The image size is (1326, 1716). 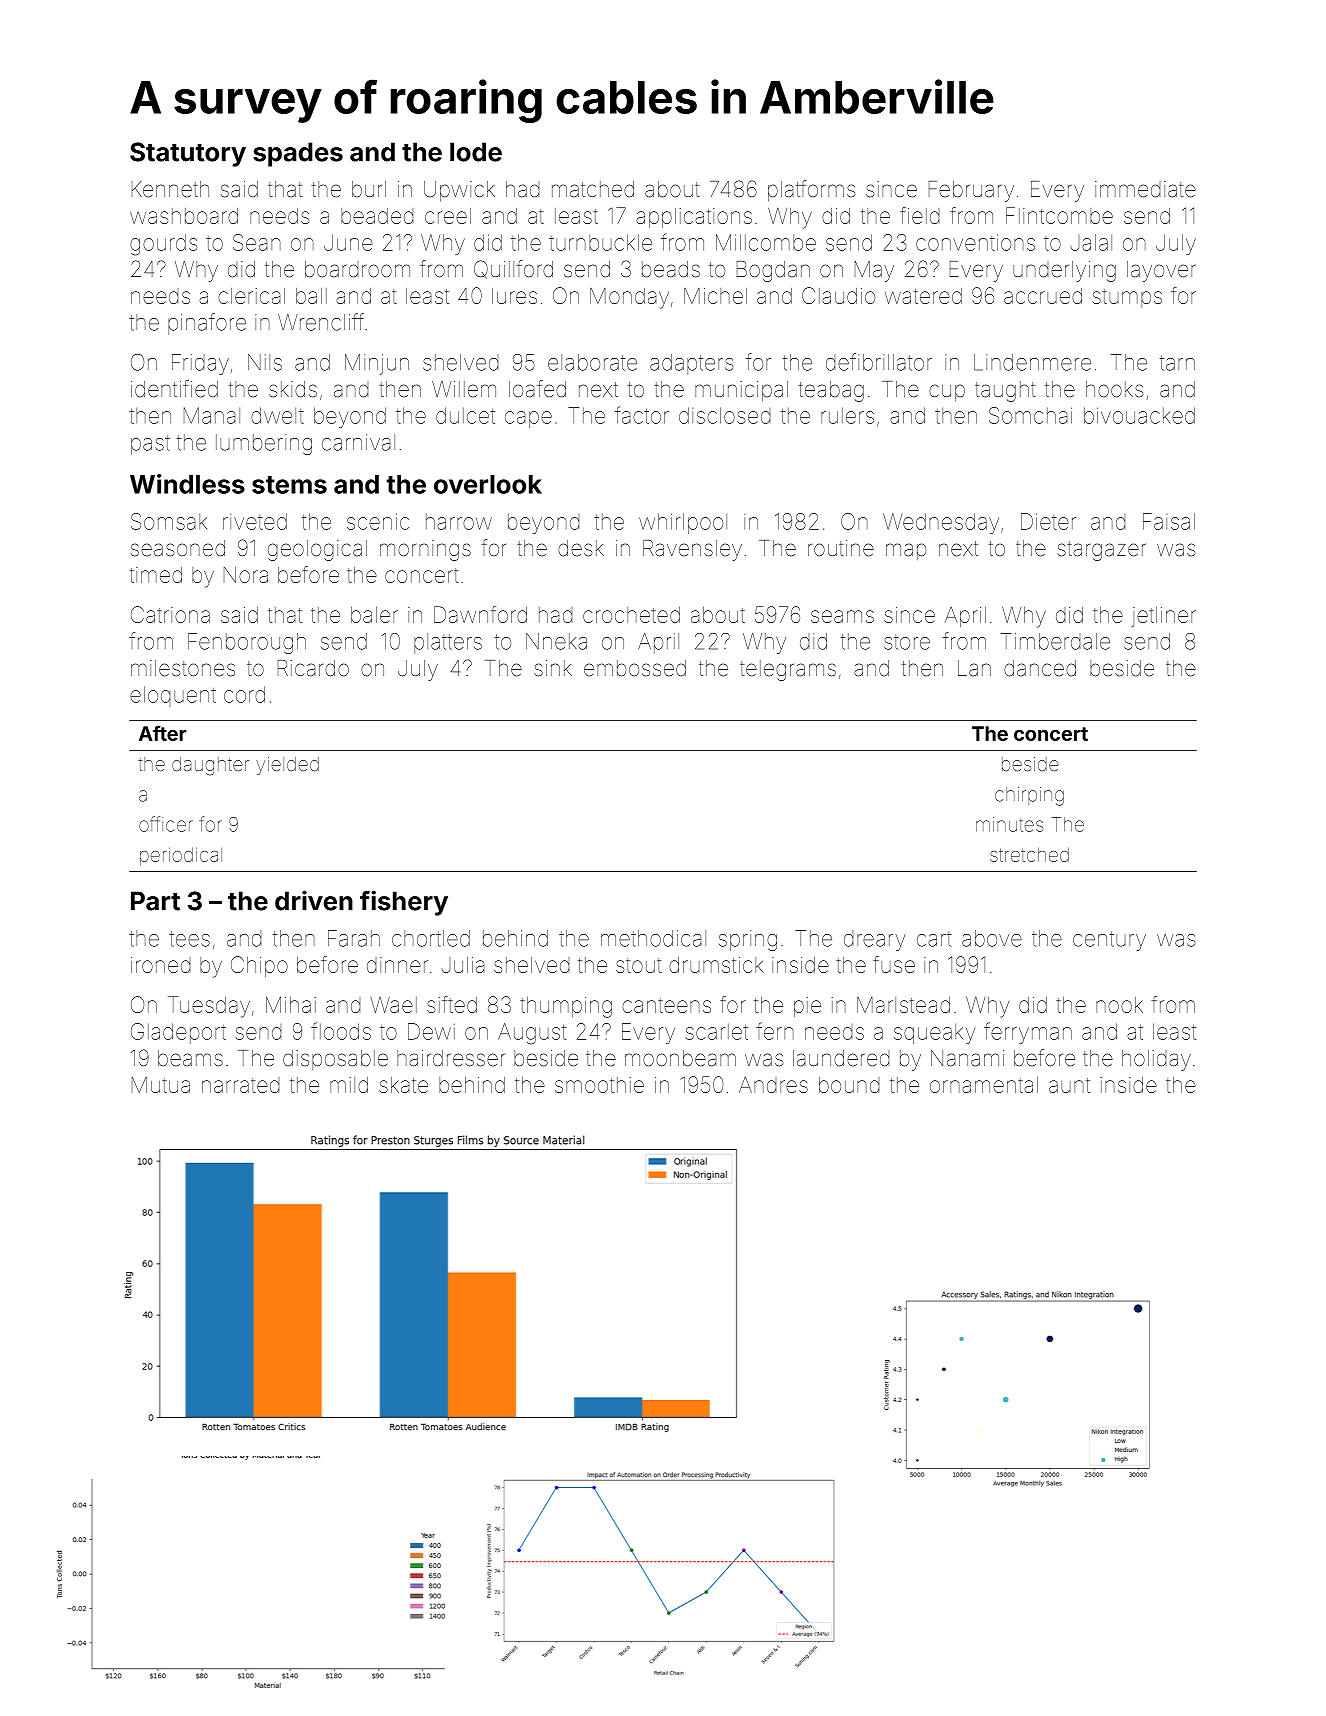 What do you see at coordinates (178, 548) in the screenshot?
I see `seasoned` at bounding box center [178, 548].
